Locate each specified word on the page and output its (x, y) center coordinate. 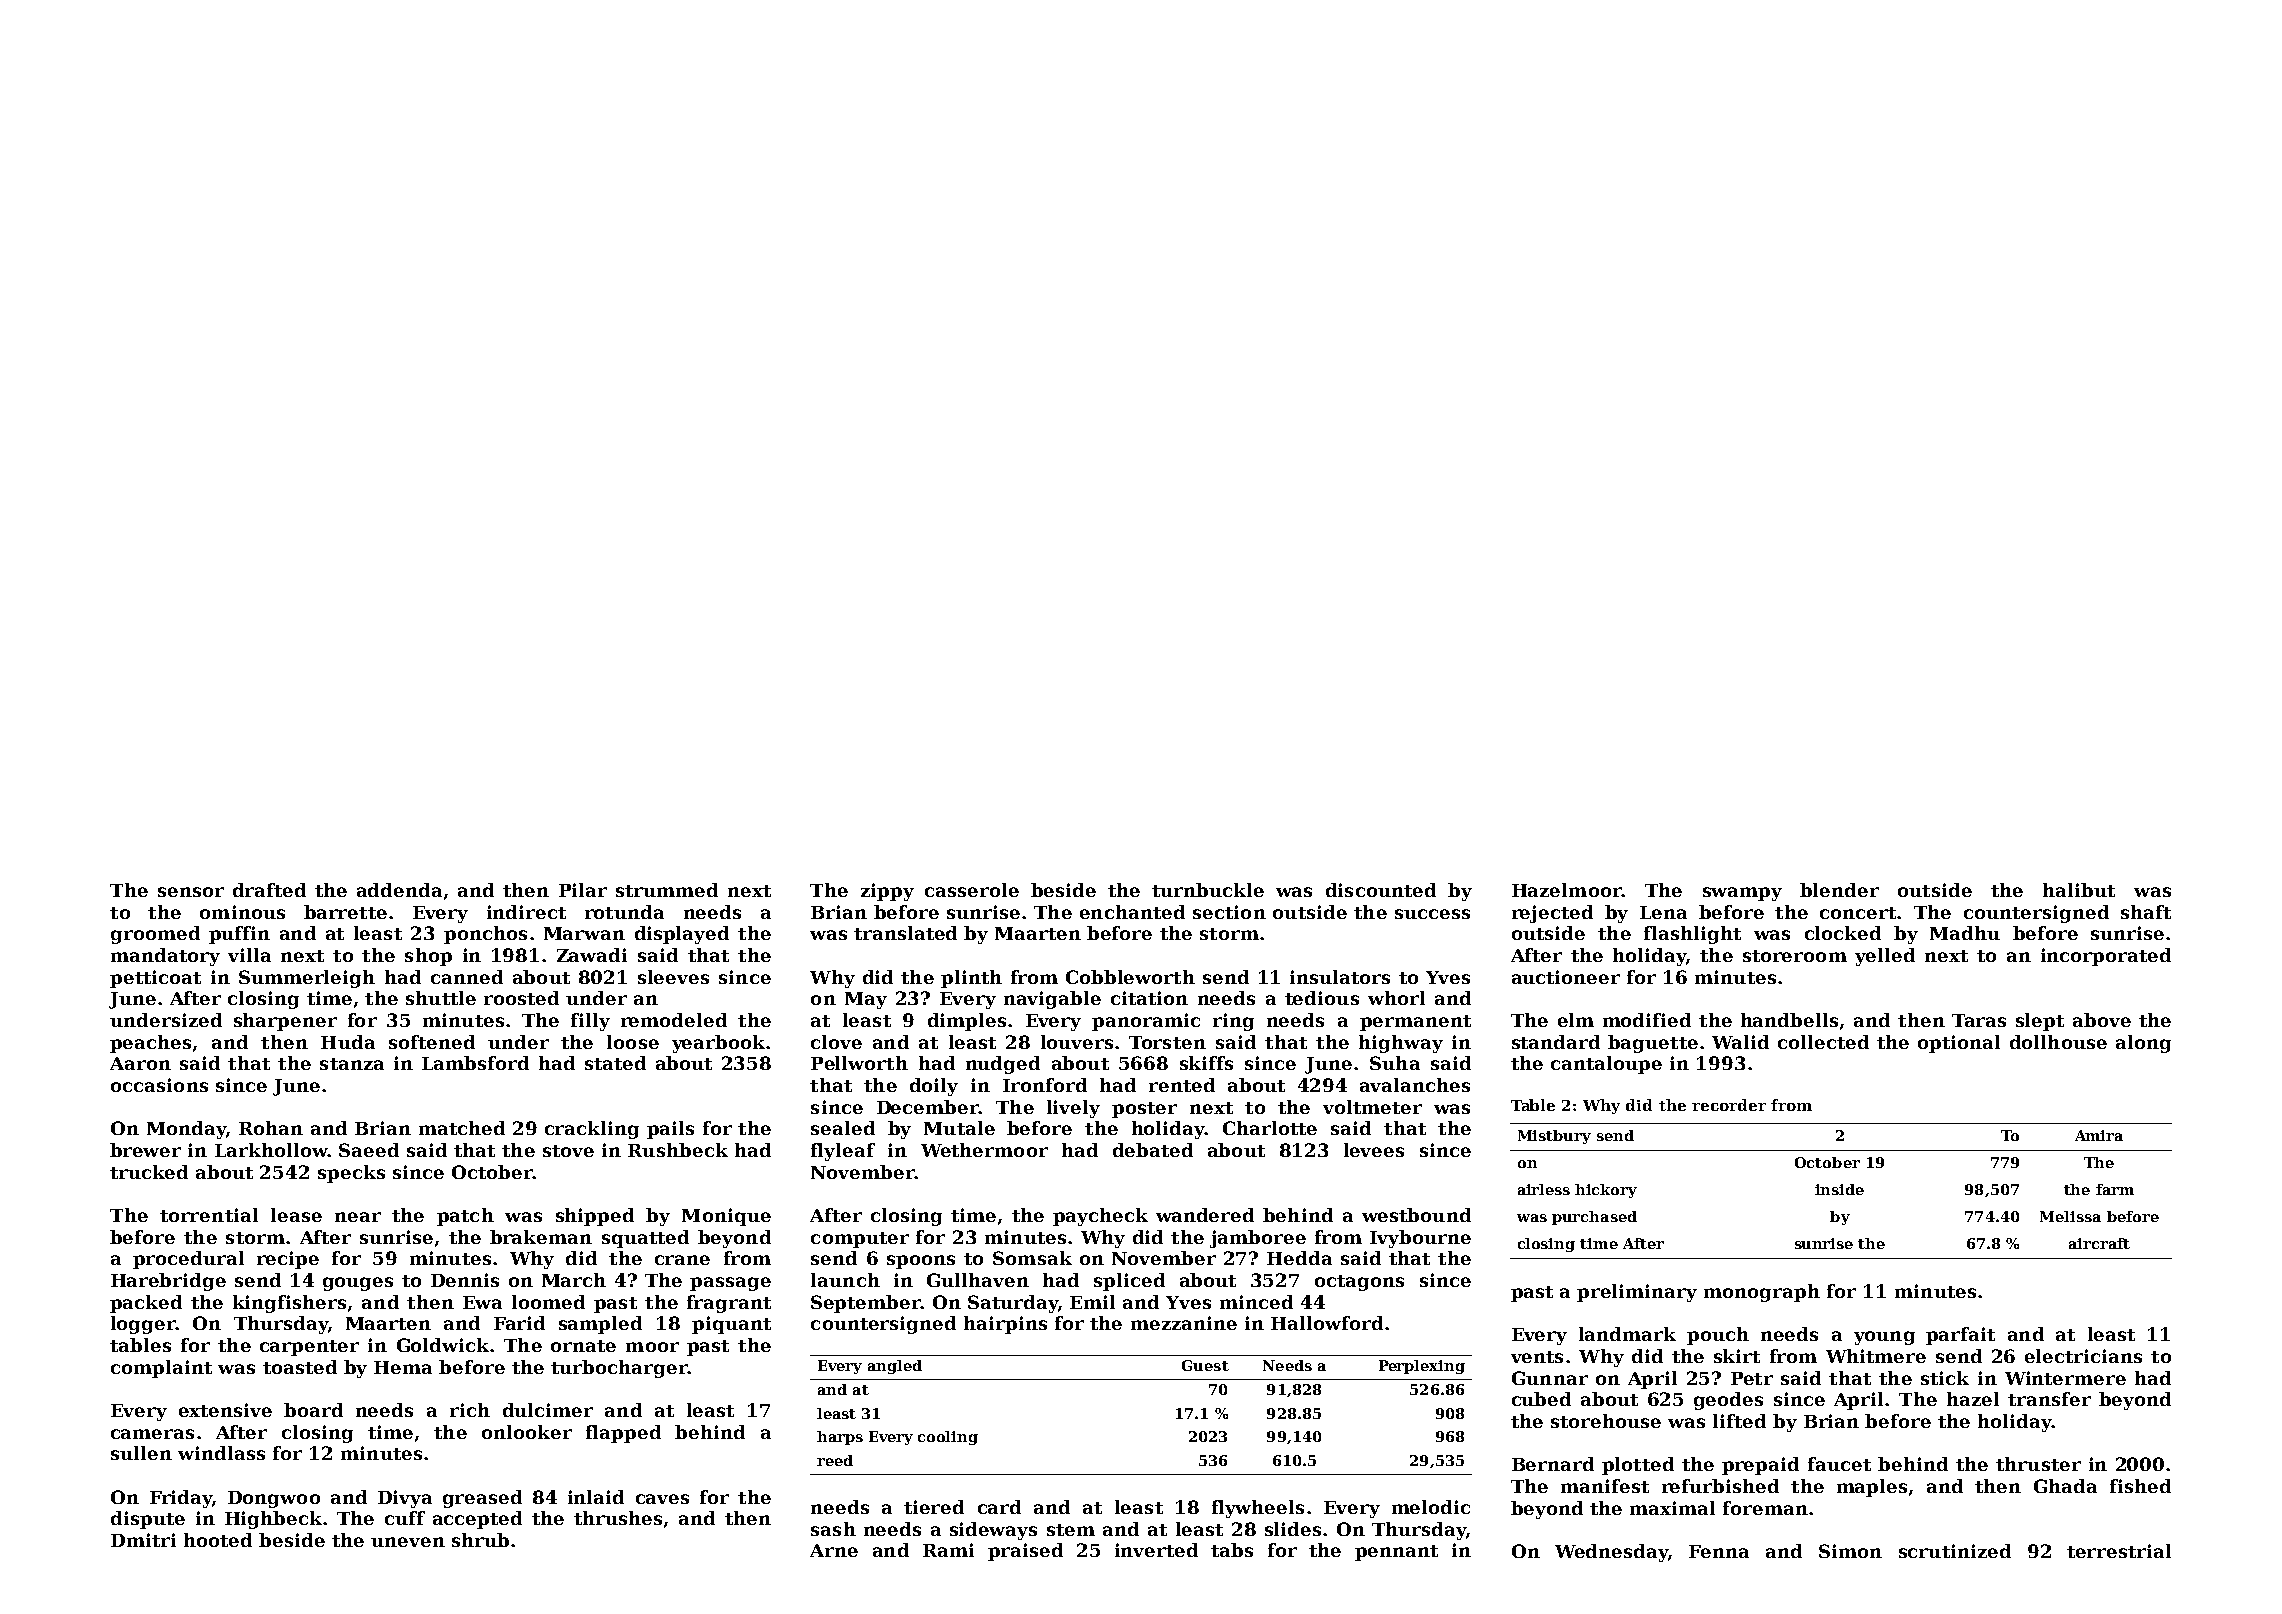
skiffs (1206, 1063)
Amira (2099, 1135)
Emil (1092, 1302)
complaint (161, 1369)
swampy (1742, 894)
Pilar (583, 890)
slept (2040, 1022)
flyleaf (843, 1152)
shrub (480, 1540)
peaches (150, 1044)
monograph (1762, 1293)
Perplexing (1422, 1367)
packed (146, 1304)
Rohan (271, 1128)
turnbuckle (1208, 890)
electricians (2083, 1356)
